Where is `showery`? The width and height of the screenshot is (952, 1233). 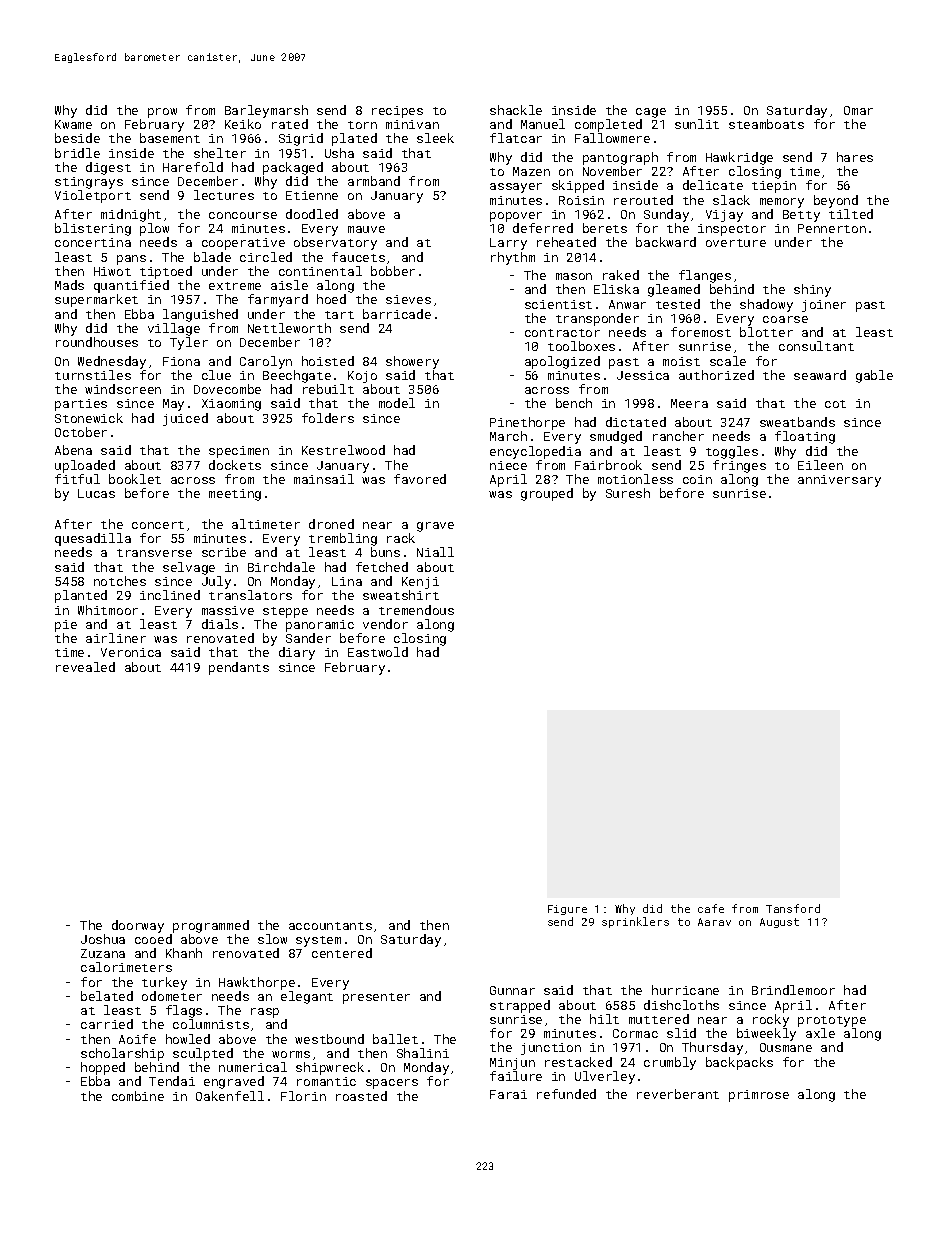
showery is located at coordinates (412, 362).
